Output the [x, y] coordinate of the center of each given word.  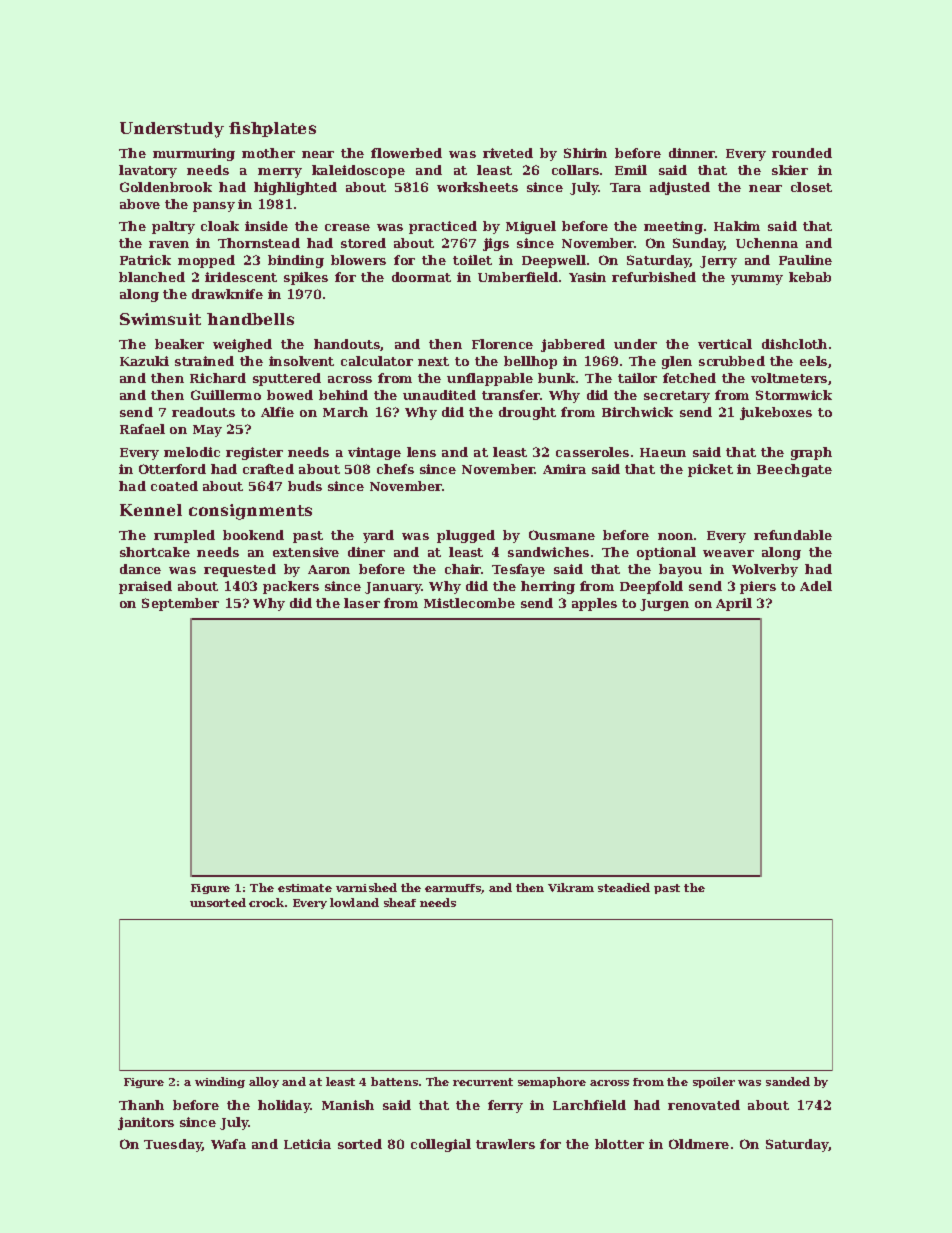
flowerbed [406, 153]
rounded [802, 153]
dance [140, 569]
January [393, 588]
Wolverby [765, 570]
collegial [441, 1145]
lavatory [148, 171]
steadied [624, 887]
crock [266, 902]
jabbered [573, 345]
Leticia [307, 1144]
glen [677, 362]
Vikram [571, 887]
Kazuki [144, 361]
